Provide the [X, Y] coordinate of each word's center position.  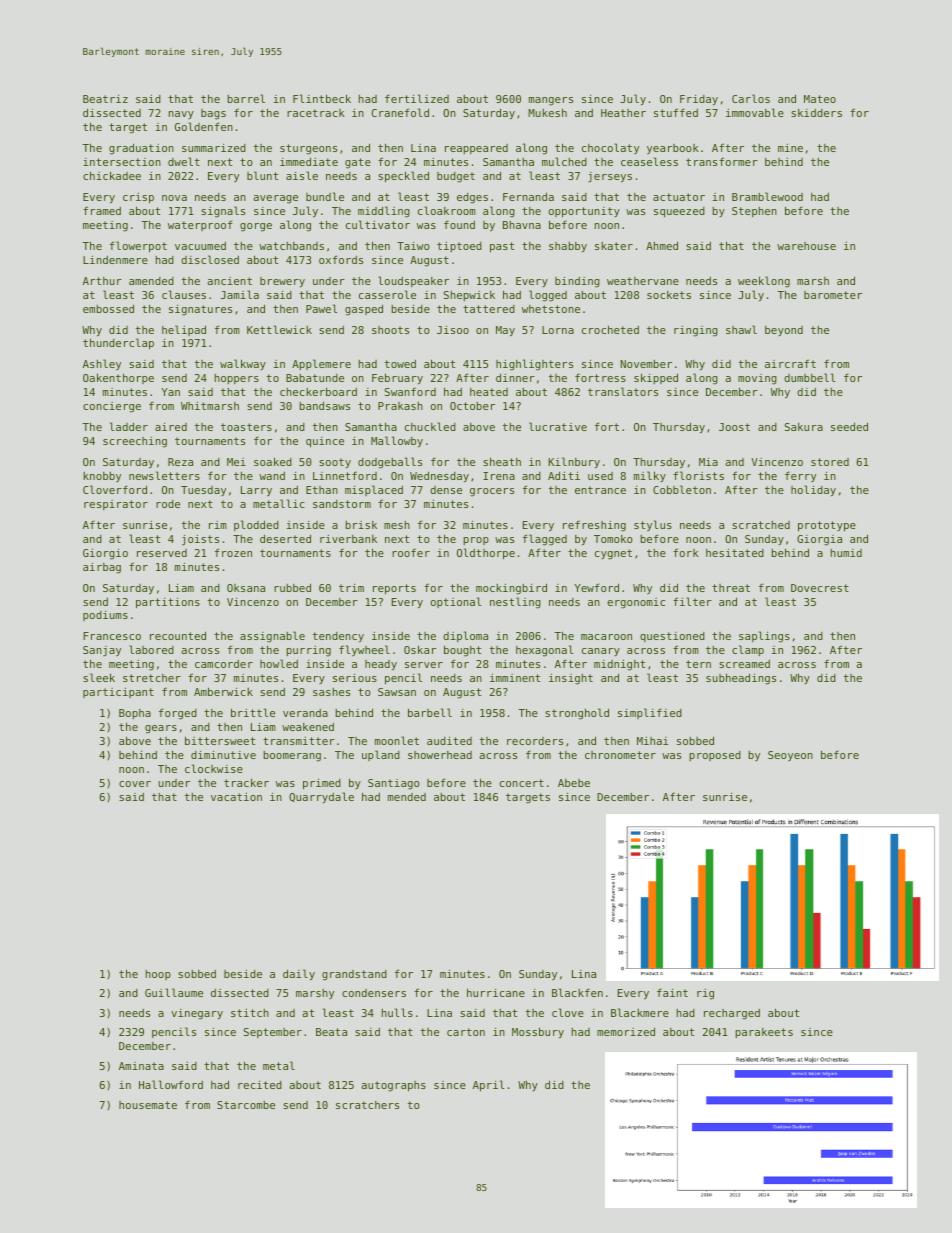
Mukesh [547, 112]
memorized [626, 1031]
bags [213, 114]
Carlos [751, 98]
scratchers [367, 1105]
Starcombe [246, 1105]
